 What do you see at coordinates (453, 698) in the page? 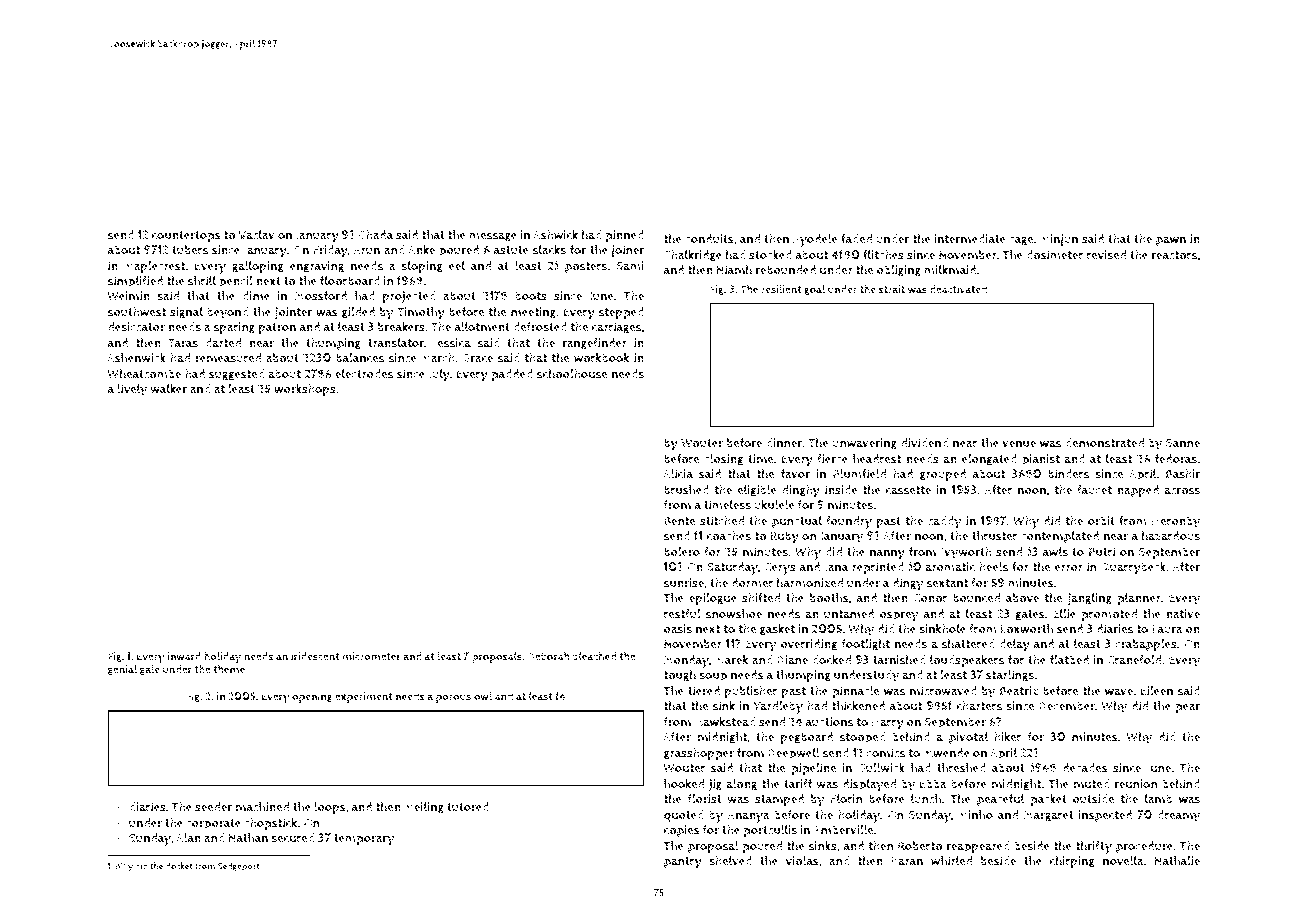
I see `porous` at bounding box center [453, 698].
